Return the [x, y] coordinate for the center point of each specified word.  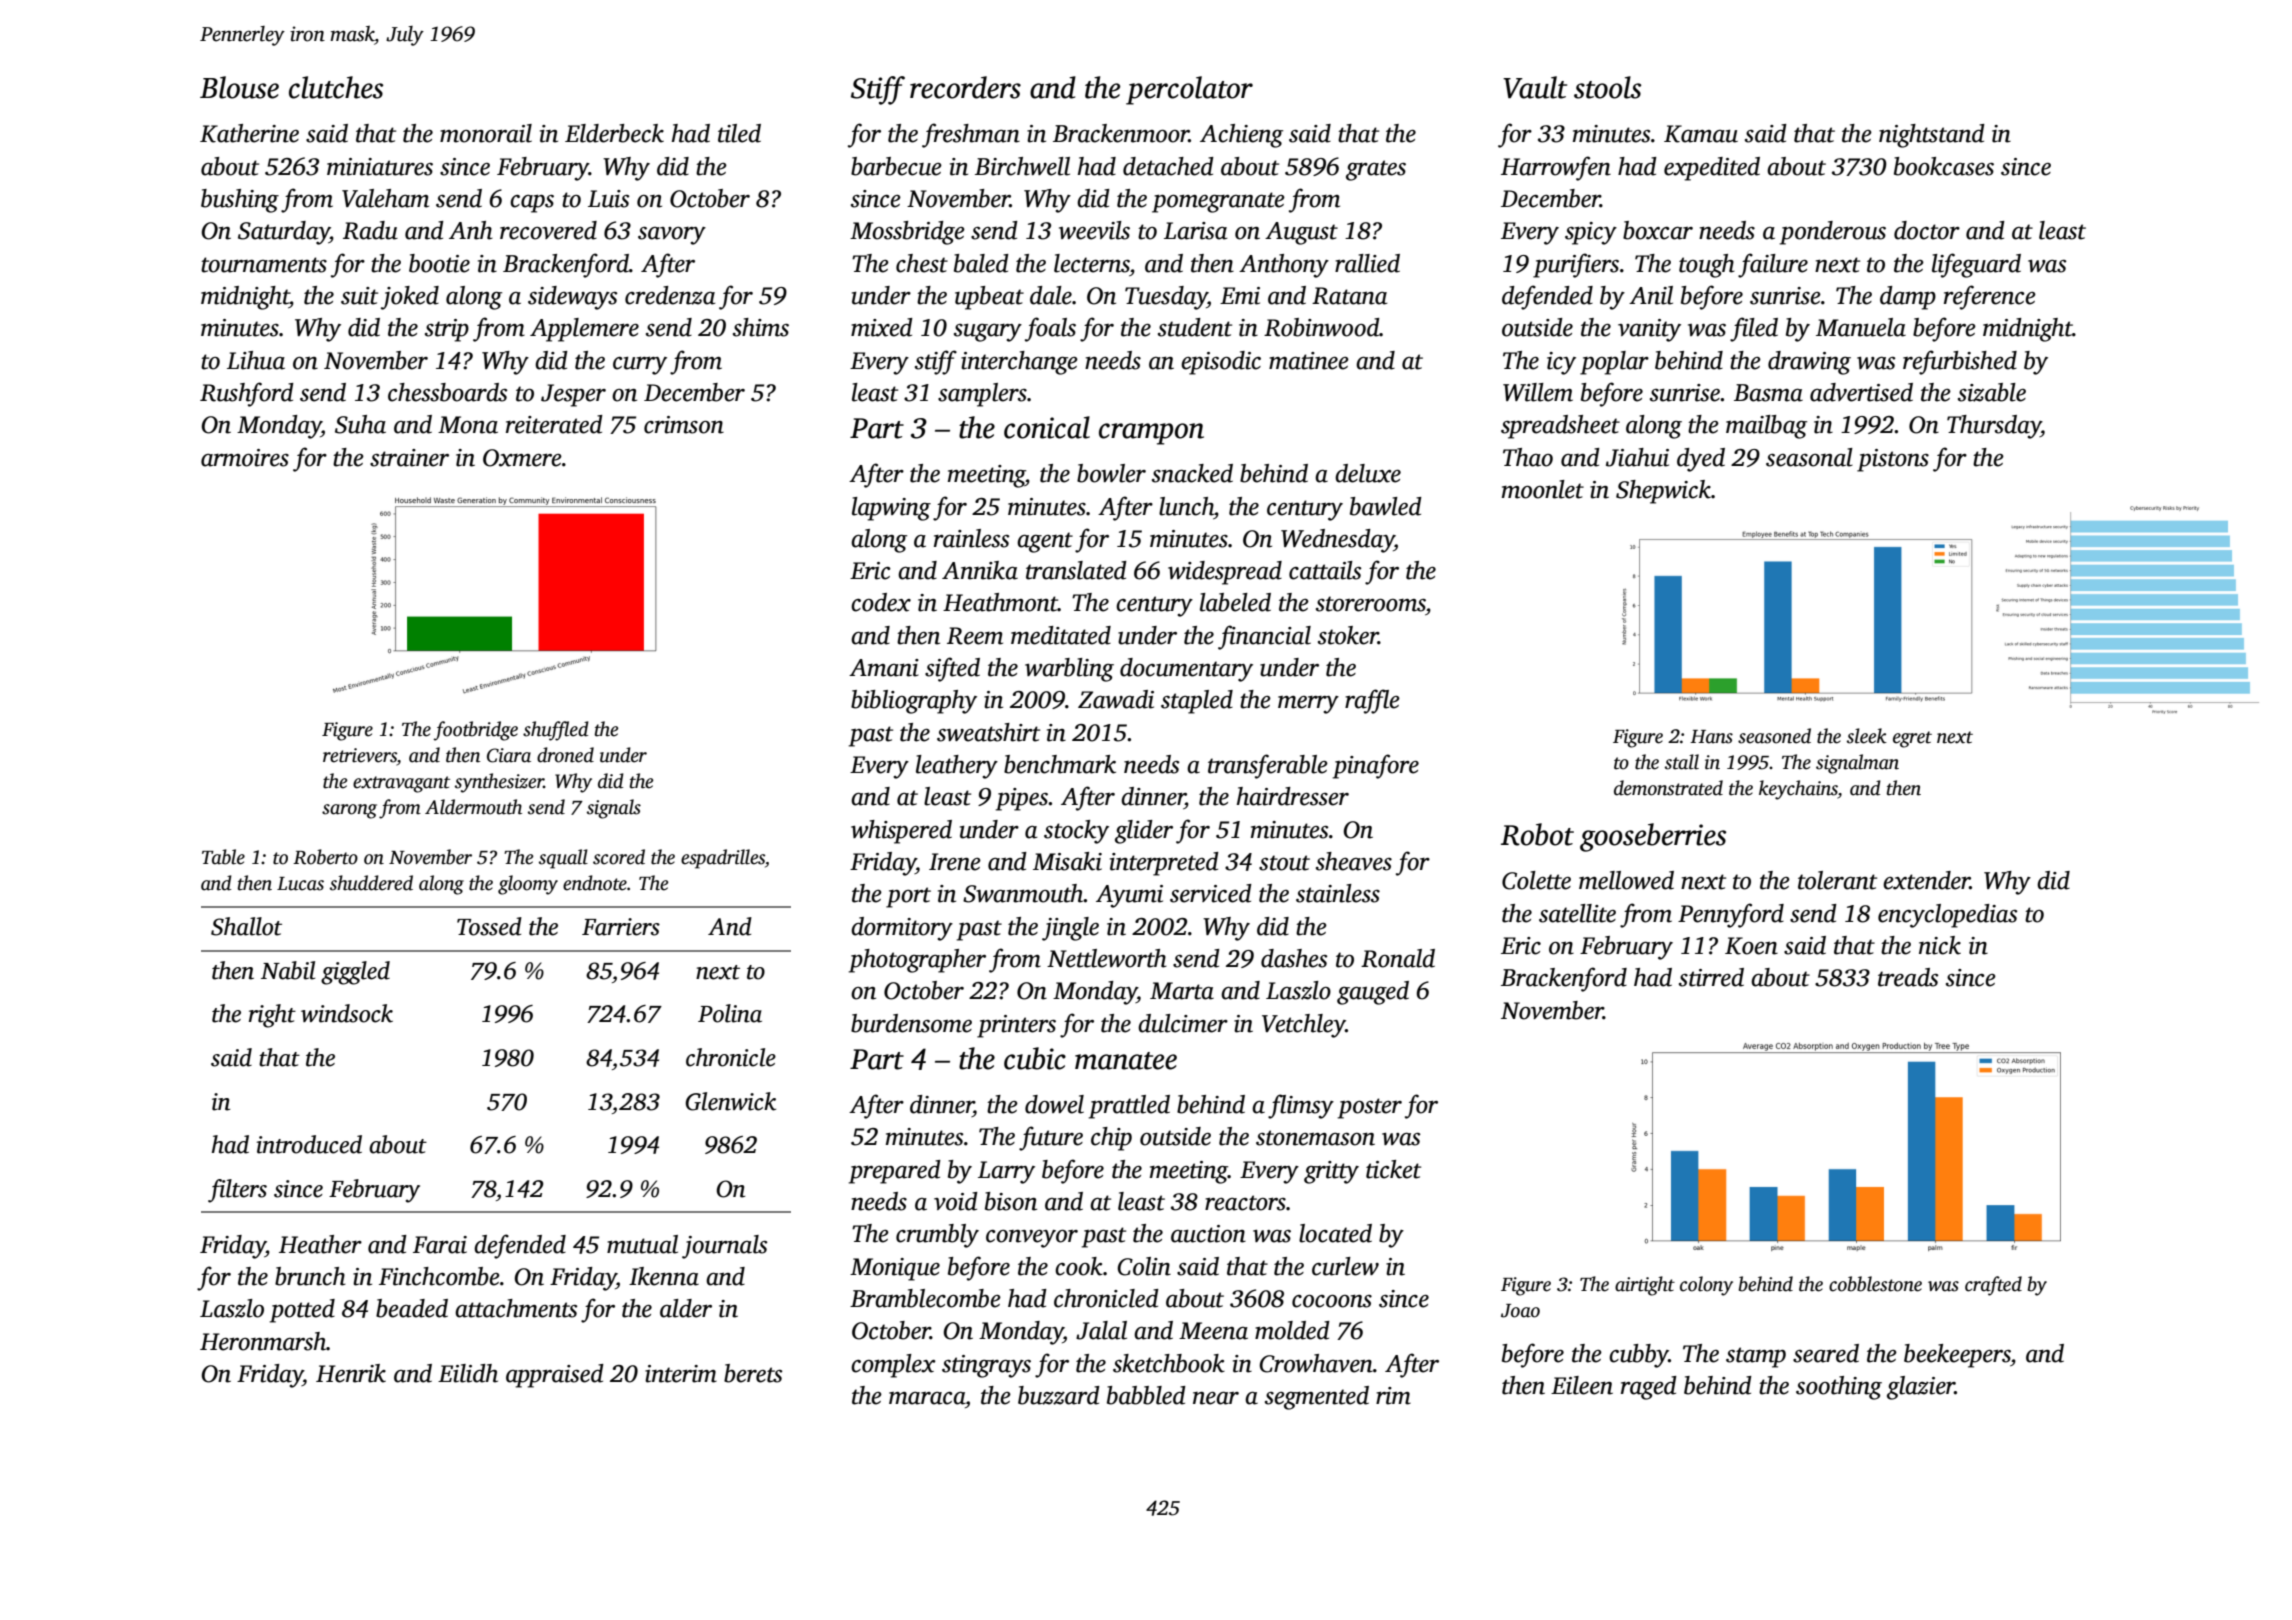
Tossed [489, 926]
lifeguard [1976, 265]
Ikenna [664, 1276]
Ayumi [1129, 896]
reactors [1245, 1203]
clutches [336, 87]
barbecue [896, 166]
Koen [1751, 946]
